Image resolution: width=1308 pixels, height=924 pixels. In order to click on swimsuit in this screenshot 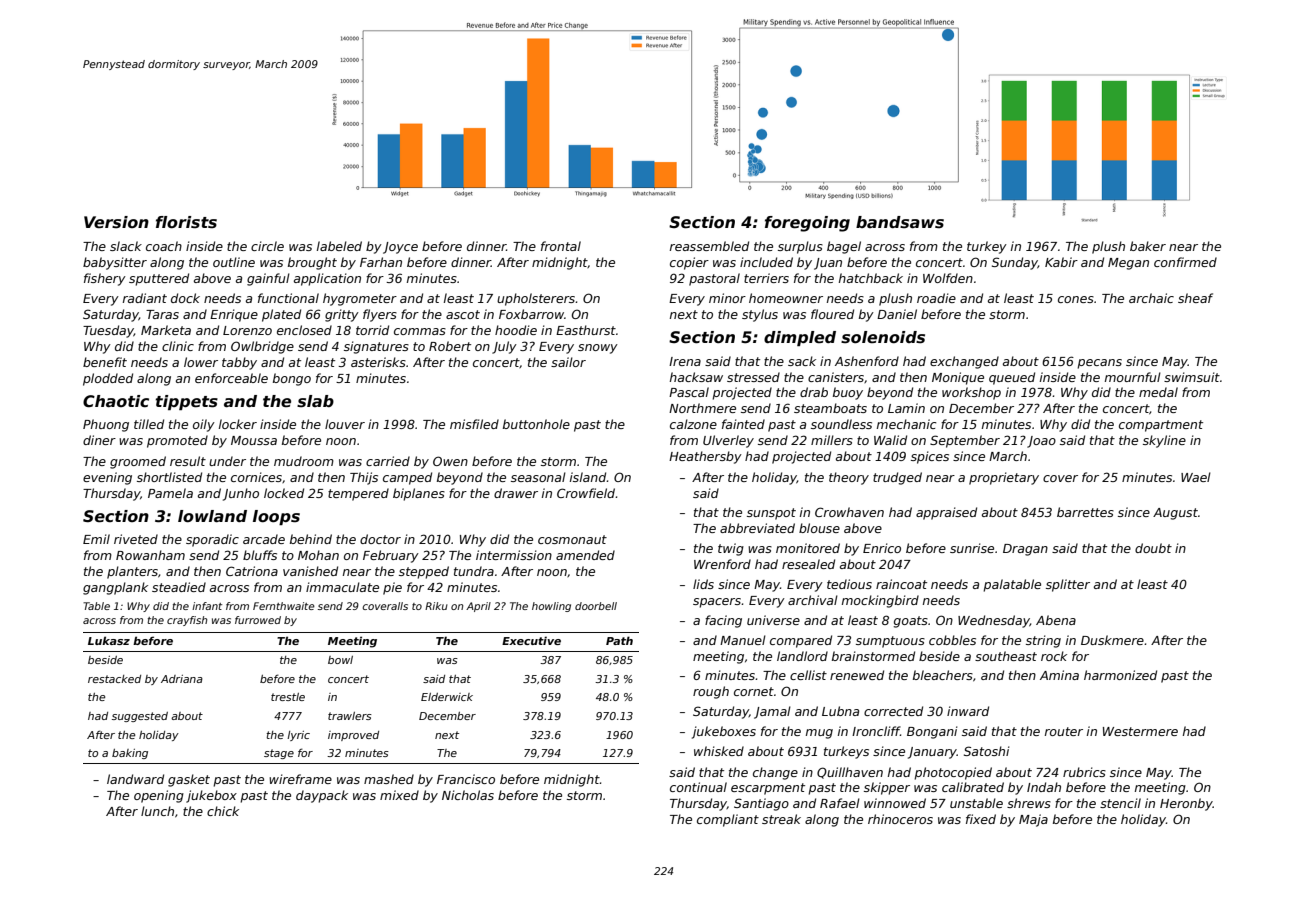, I will do `click(1192, 377)`.
